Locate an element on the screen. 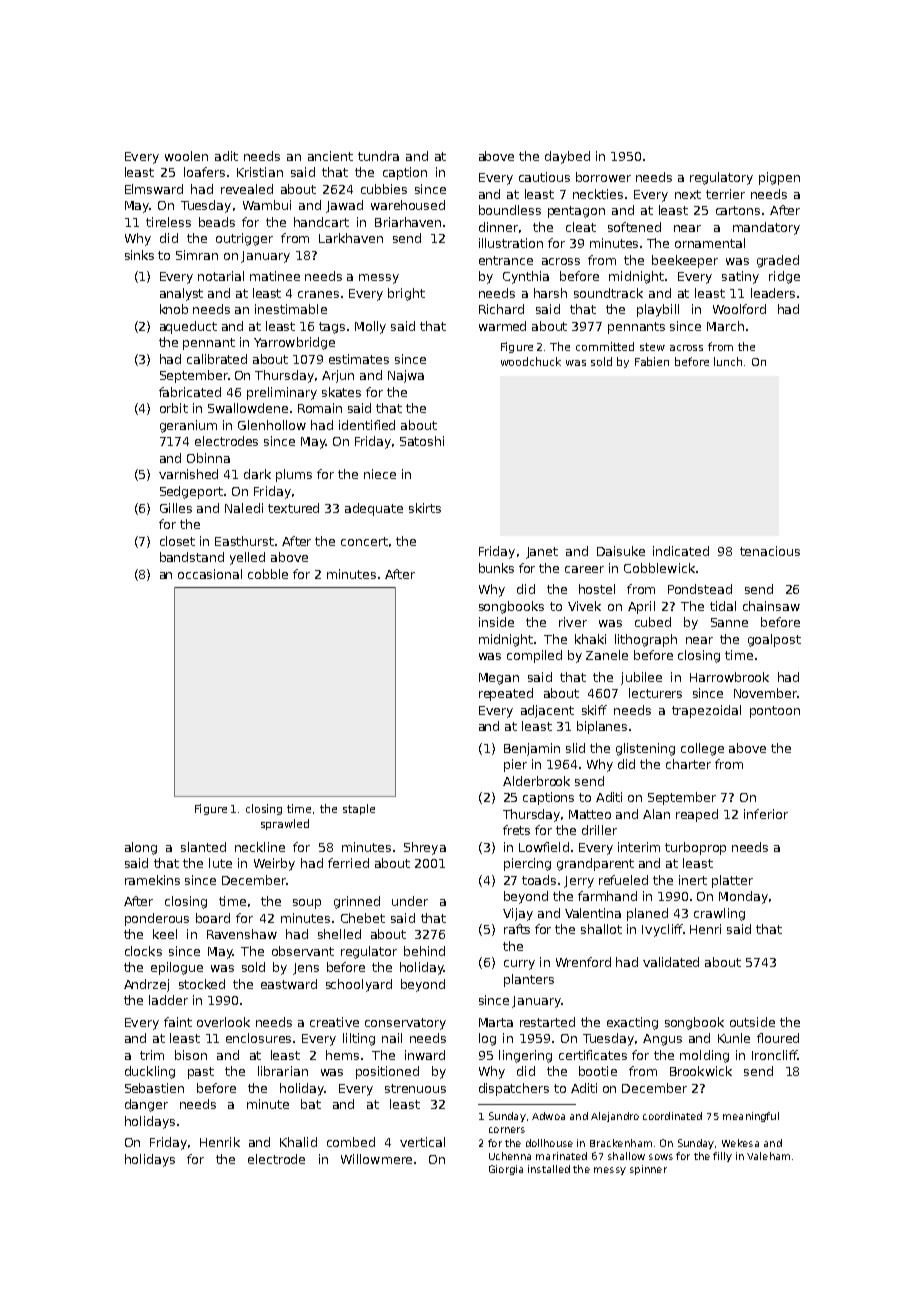  woolen is located at coordinates (186, 156).
